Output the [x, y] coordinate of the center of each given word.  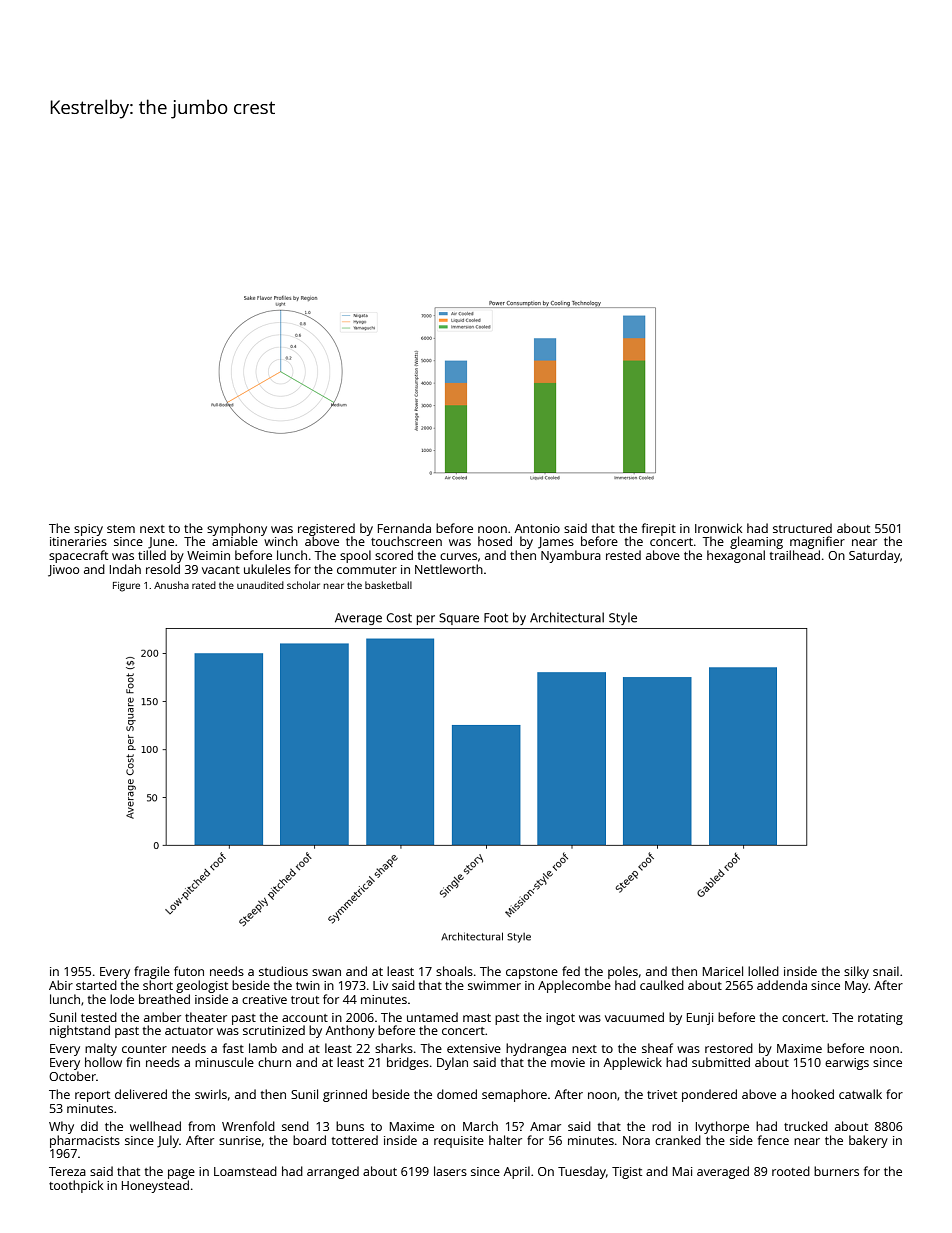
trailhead [795, 555]
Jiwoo [63, 571]
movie [568, 1062]
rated [204, 585]
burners [836, 1171]
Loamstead [245, 1171]
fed [571, 971]
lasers [450, 1171]
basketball [388, 585]
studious [283, 971]
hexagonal [736, 556]
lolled [763, 971]
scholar [303, 585]
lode [122, 999]
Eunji [700, 1019]
